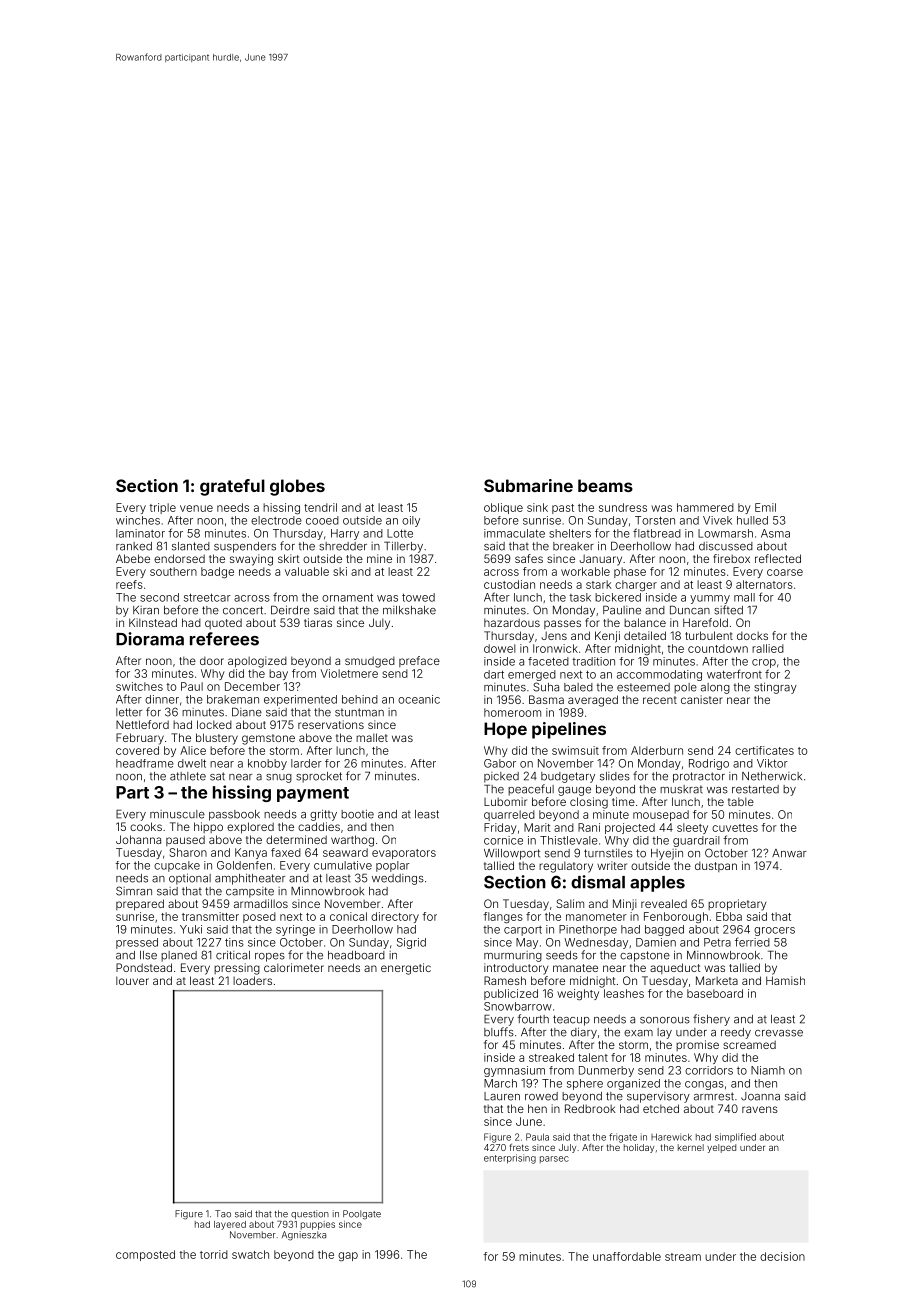 The height and width of the image is (1308, 924). Describe the element at coordinates (528, 485) in the image. I see `Submarine` at that location.
